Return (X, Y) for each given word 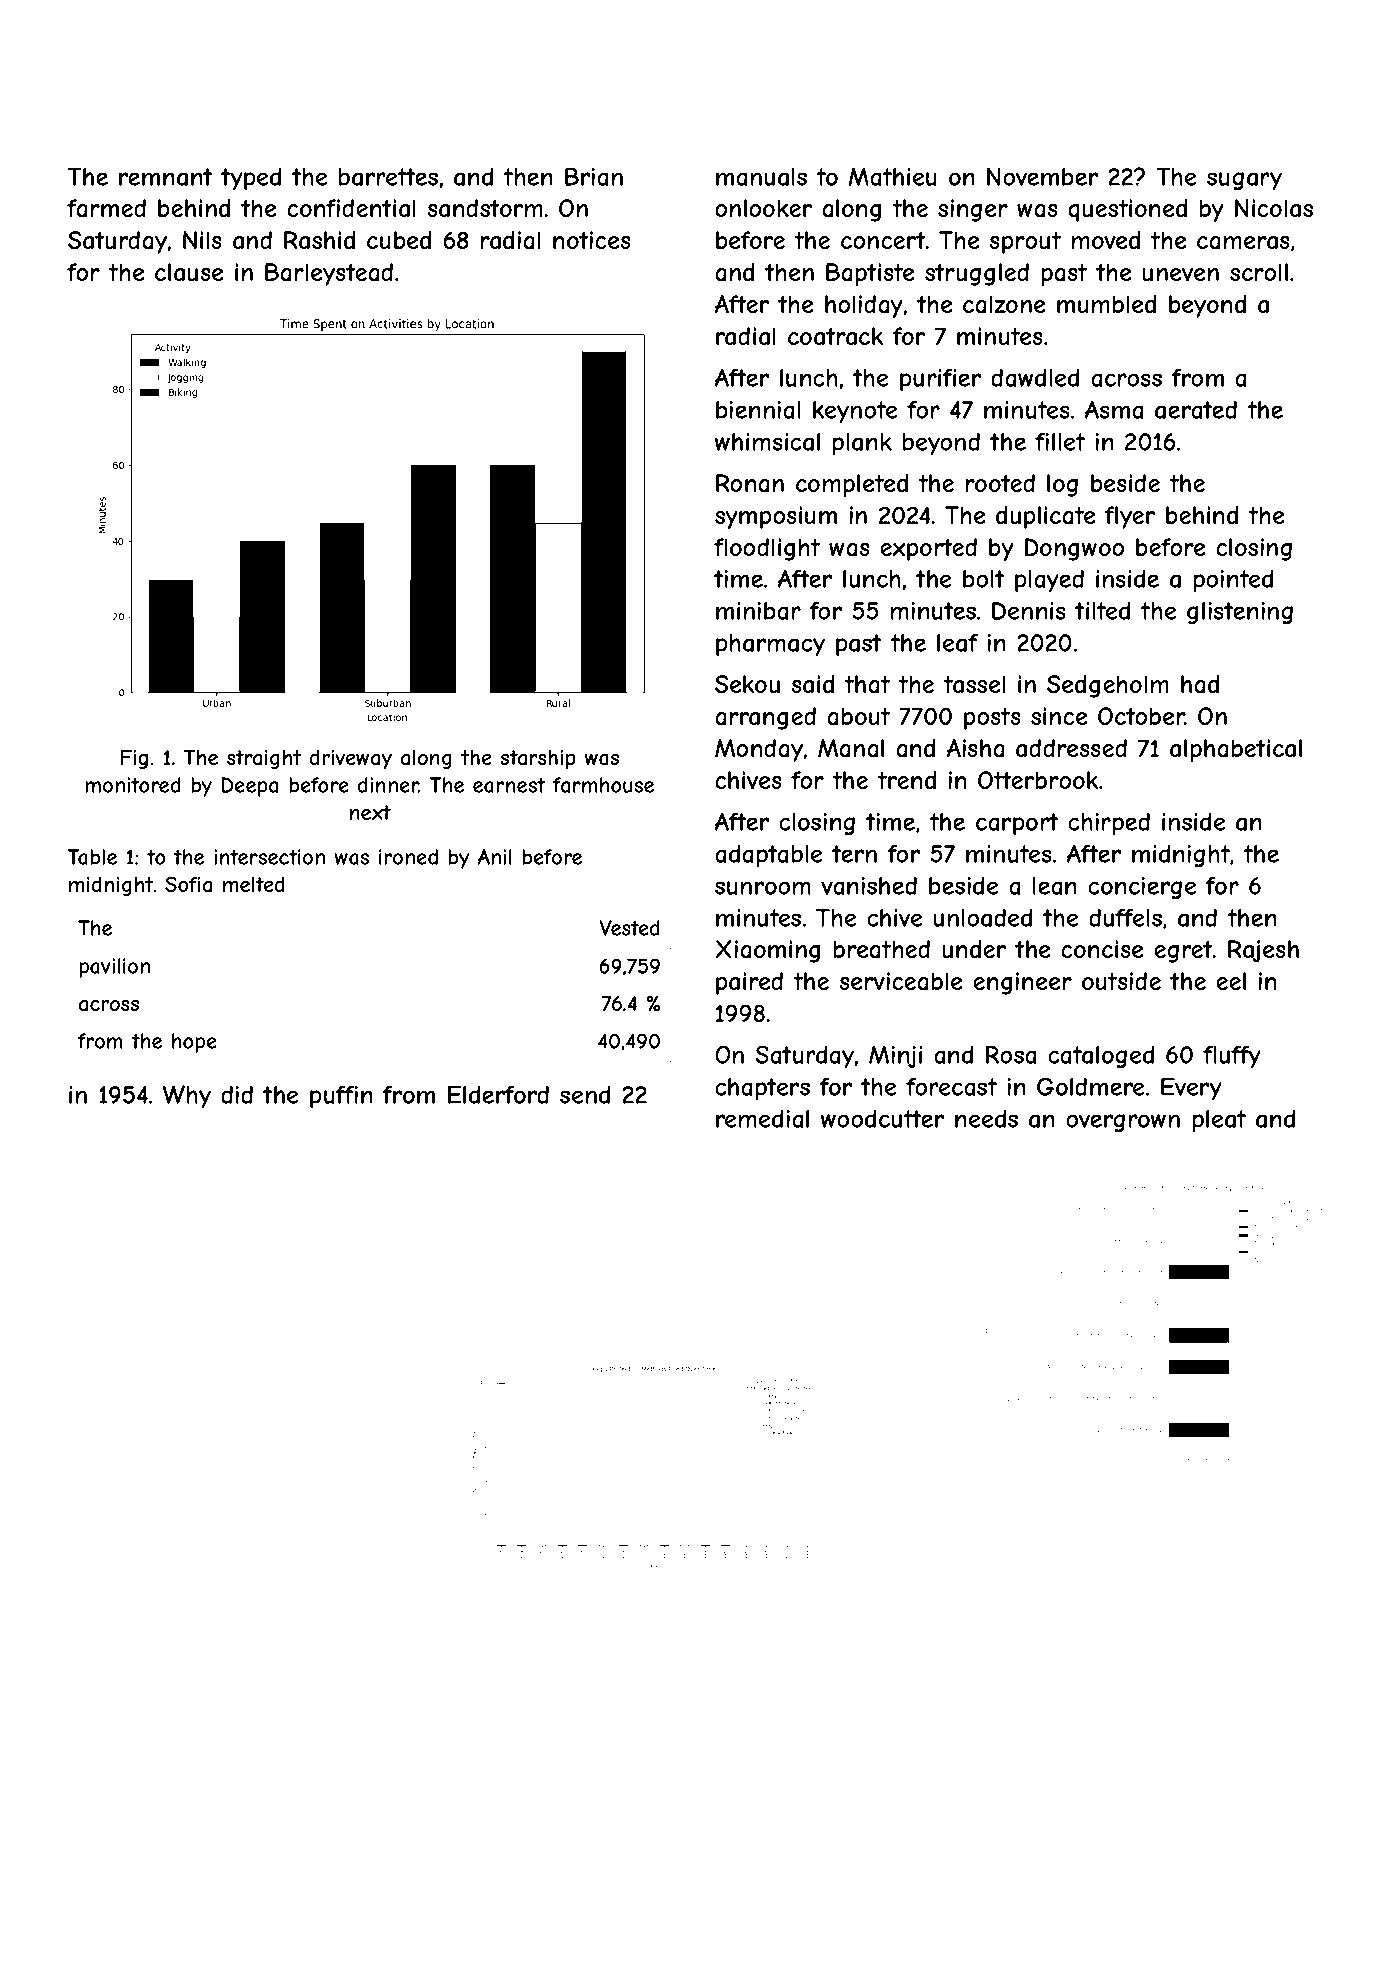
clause (189, 272)
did (237, 1095)
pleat (1219, 1121)
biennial (758, 410)
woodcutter (882, 1119)
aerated (1196, 410)
